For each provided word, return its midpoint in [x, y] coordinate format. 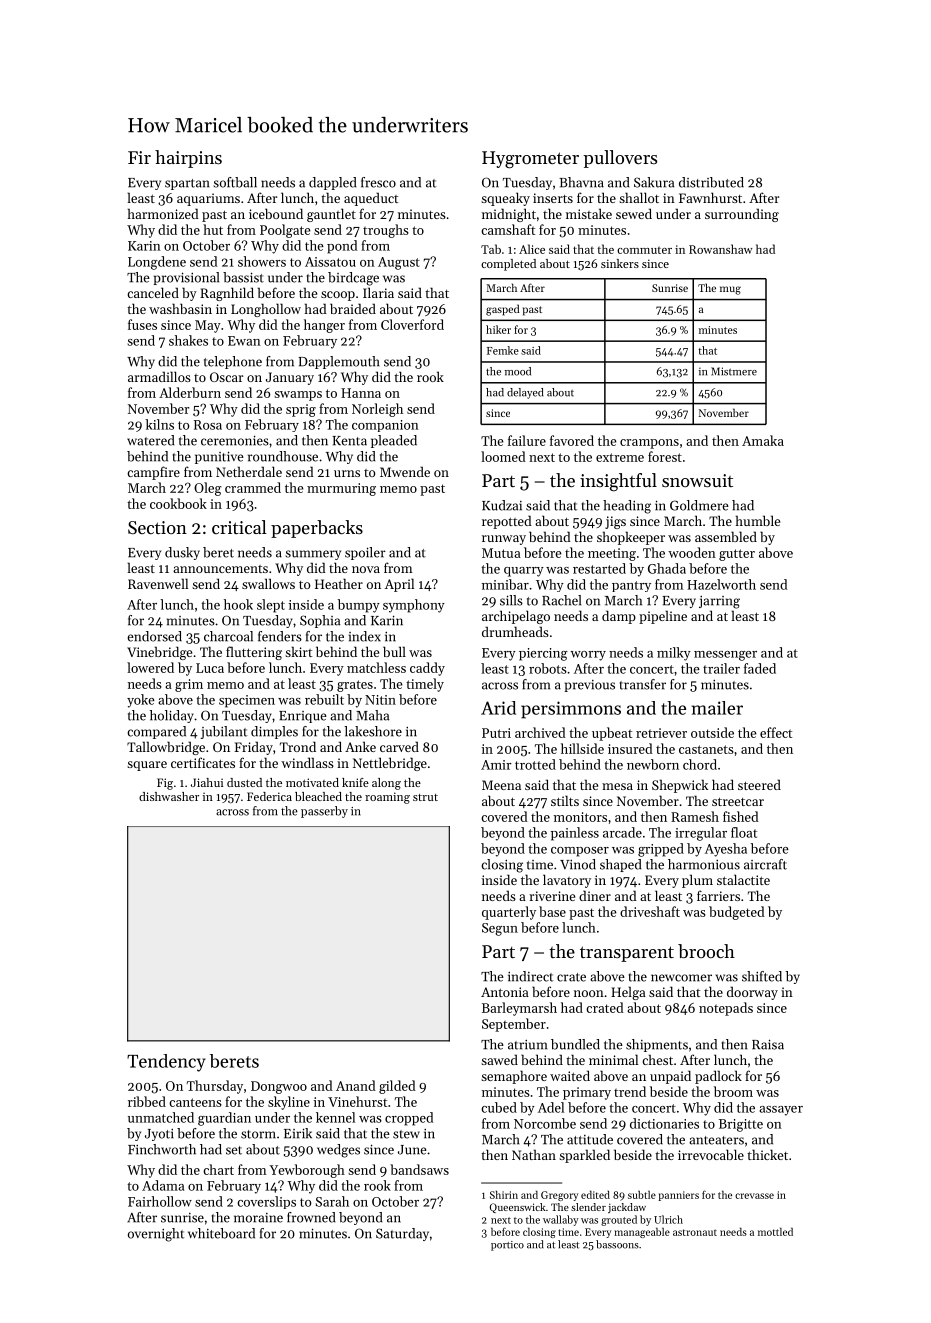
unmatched [161, 1117]
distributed [711, 182]
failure [527, 440]
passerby [324, 812]
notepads [726, 1009]
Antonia [505, 992]
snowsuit [697, 480]
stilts [565, 800]
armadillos [159, 376]
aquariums [208, 199]
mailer [717, 708]
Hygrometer [530, 160]
